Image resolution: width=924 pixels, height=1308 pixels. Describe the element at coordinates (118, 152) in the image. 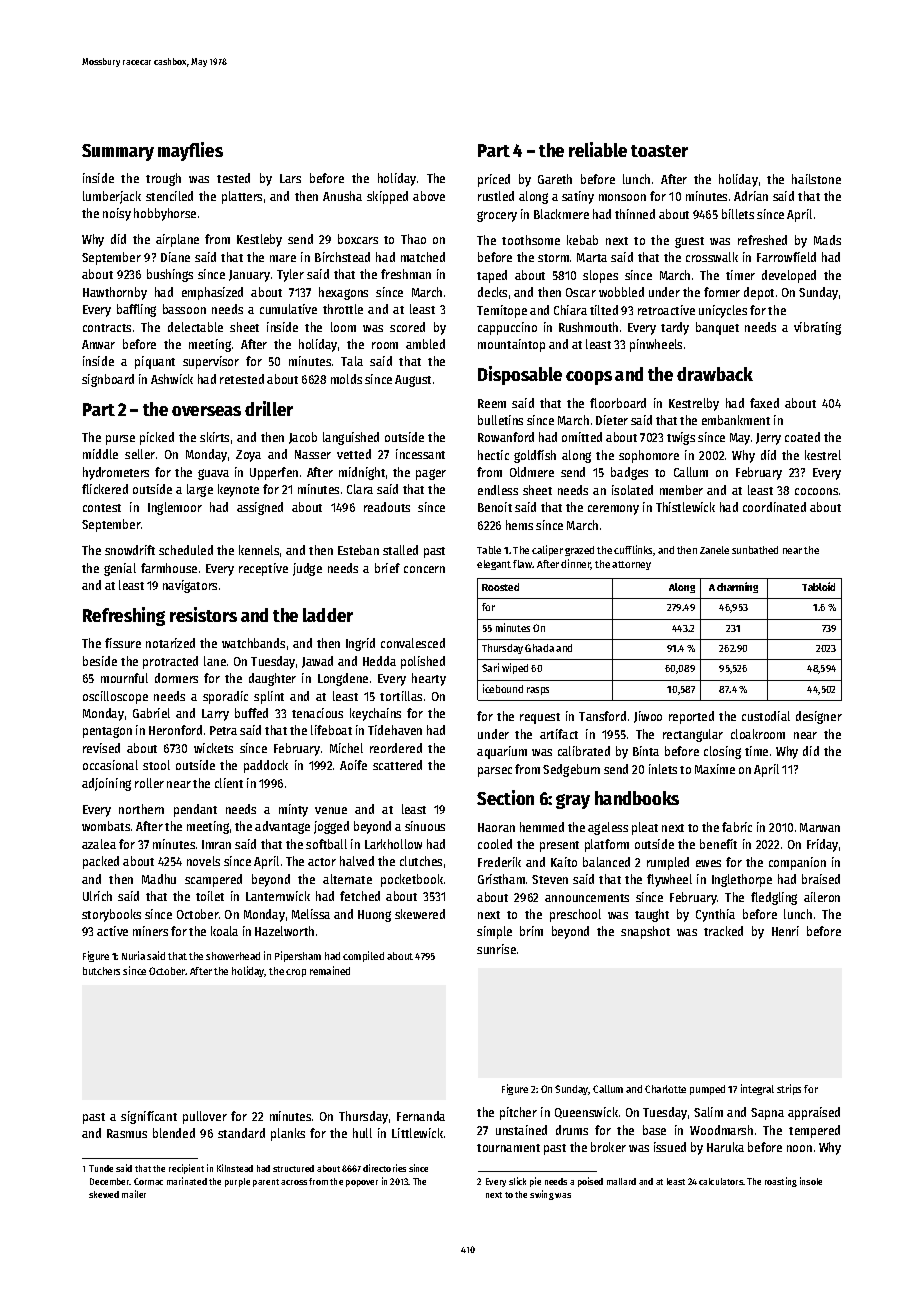

I see `Summary` at that location.
